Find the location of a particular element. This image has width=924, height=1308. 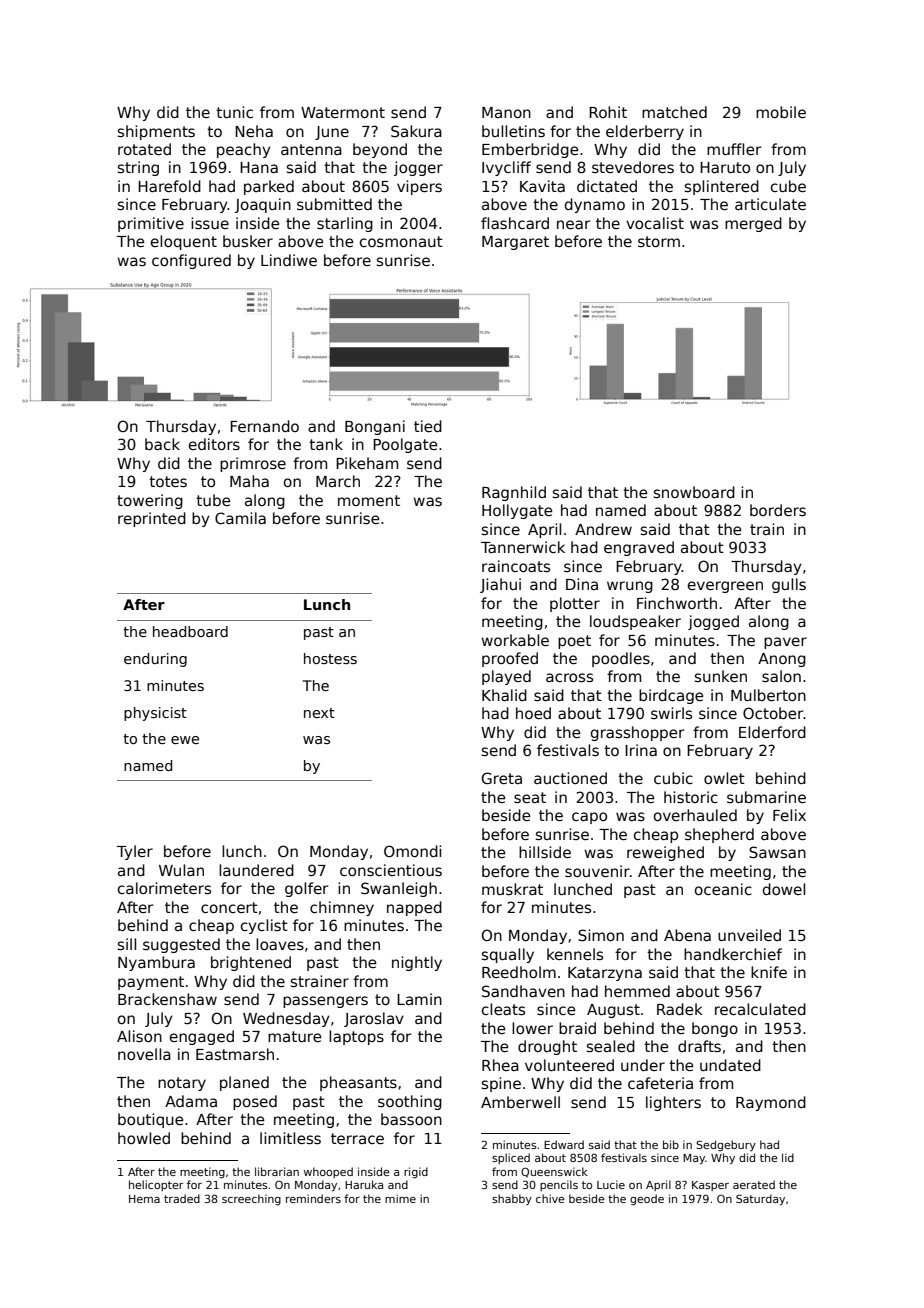

tied is located at coordinates (428, 426).
